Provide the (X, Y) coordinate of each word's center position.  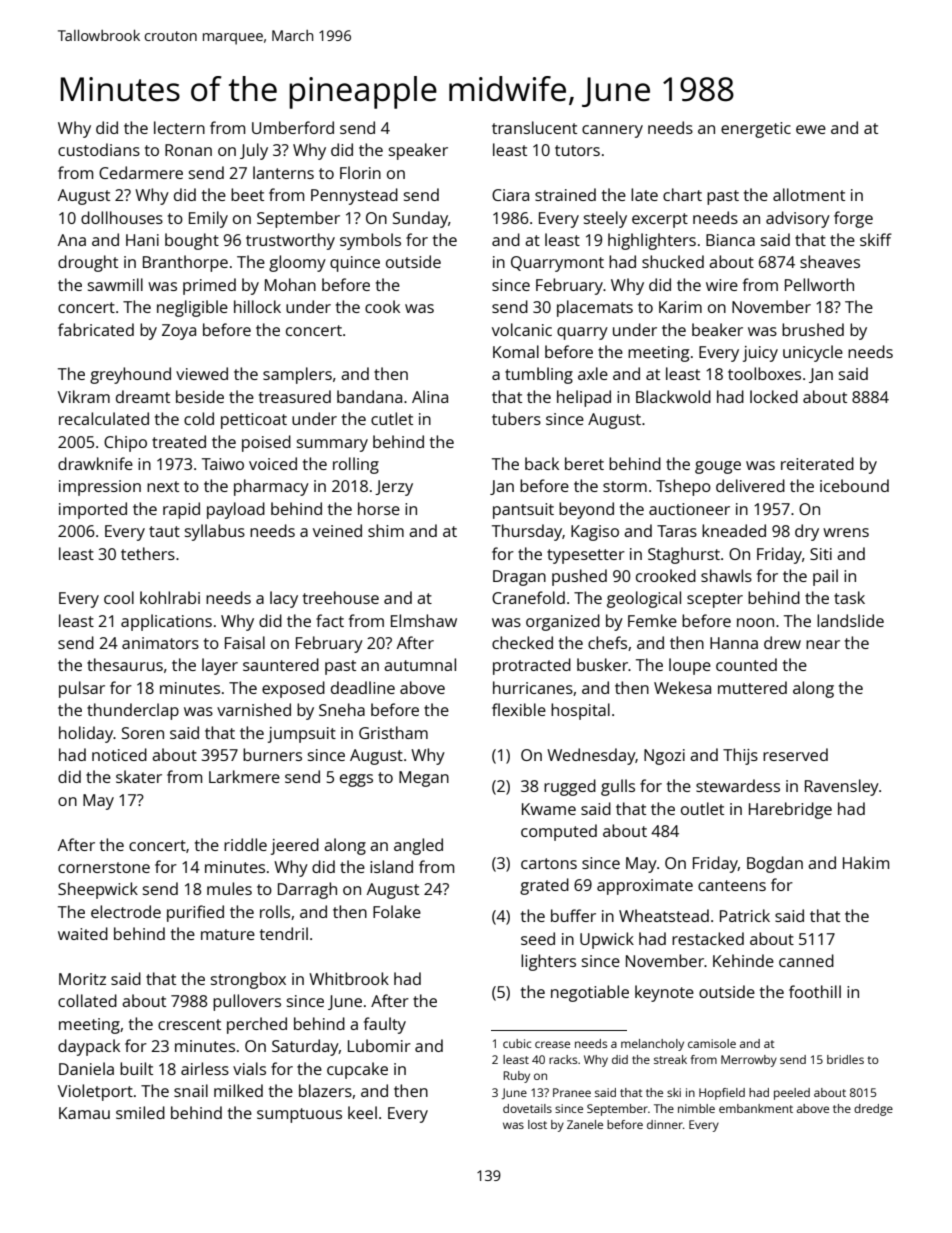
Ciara (510, 195)
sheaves (830, 261)
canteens (732, 885)
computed (559, 832)
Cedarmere (141, 172)
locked (774, 396)
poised (266, 443)
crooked (666, 575)
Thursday (527, 532)
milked (238, 1090)
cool (119, 597)
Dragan (519, 578)
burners (272, 754)
